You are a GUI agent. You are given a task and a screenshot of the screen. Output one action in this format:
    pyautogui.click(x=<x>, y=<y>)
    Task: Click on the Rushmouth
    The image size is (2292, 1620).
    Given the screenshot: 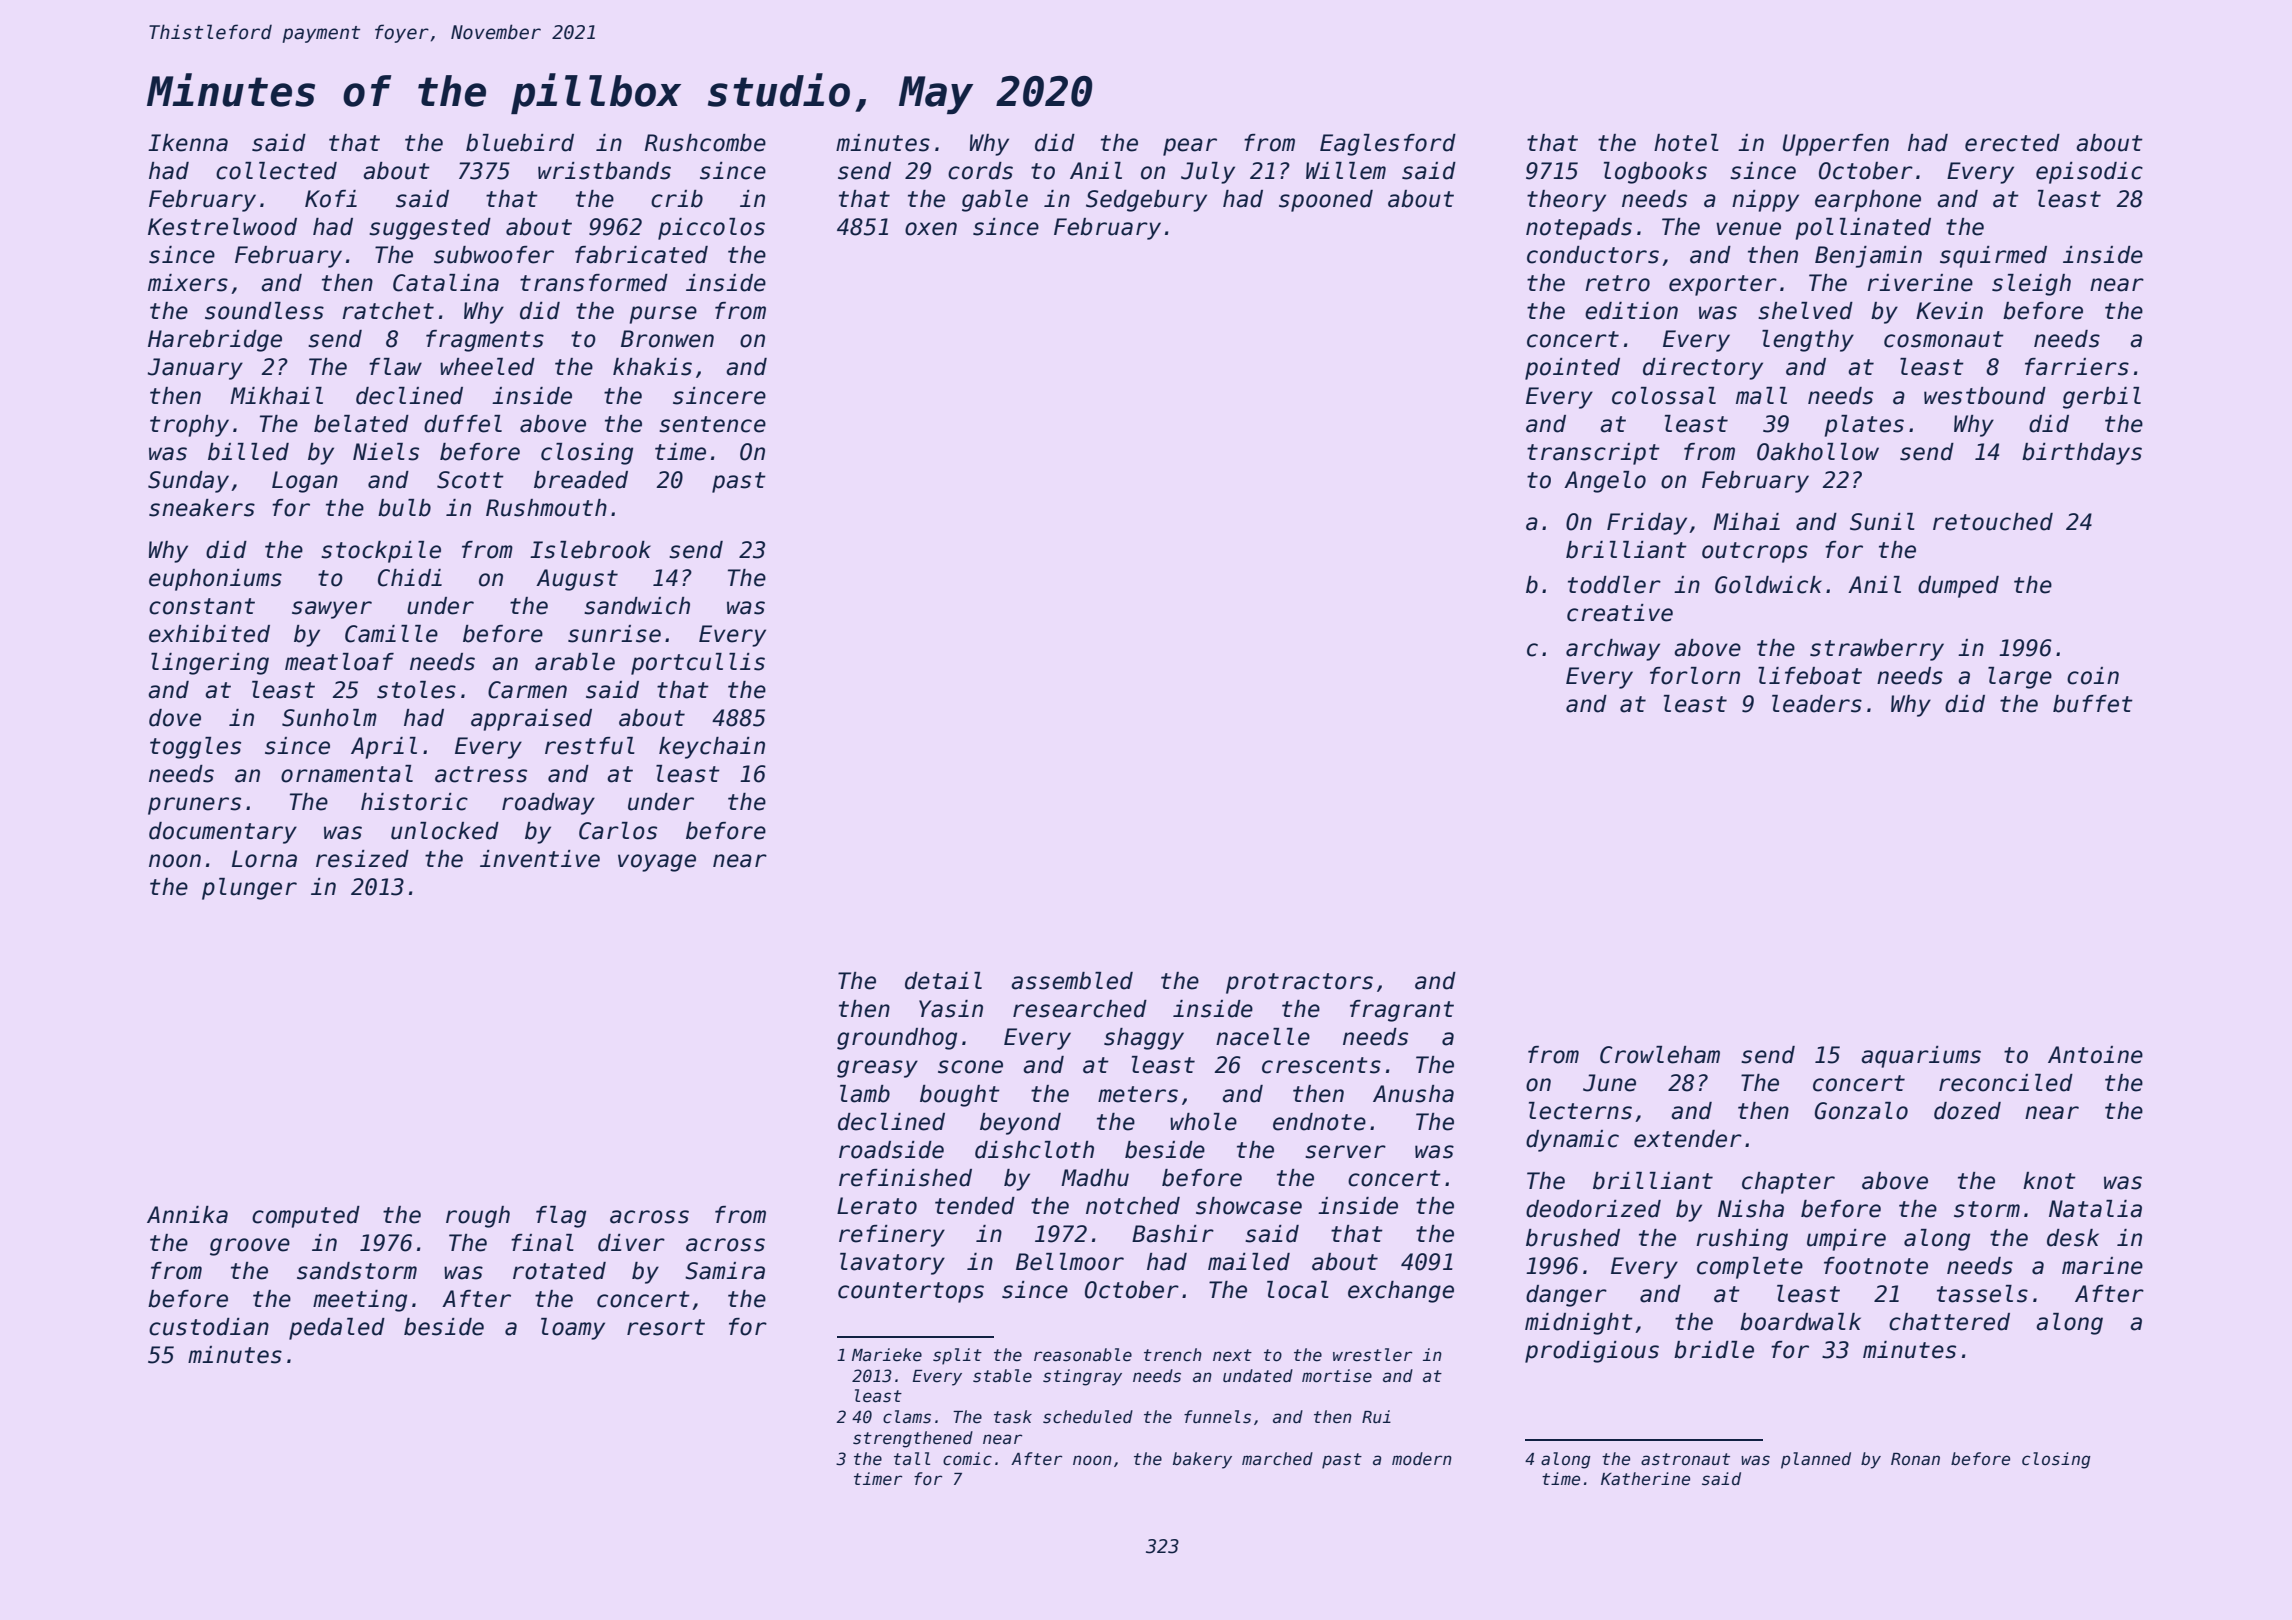 What is the action you would take?
    pyautogui.click(x=546, y=508)
